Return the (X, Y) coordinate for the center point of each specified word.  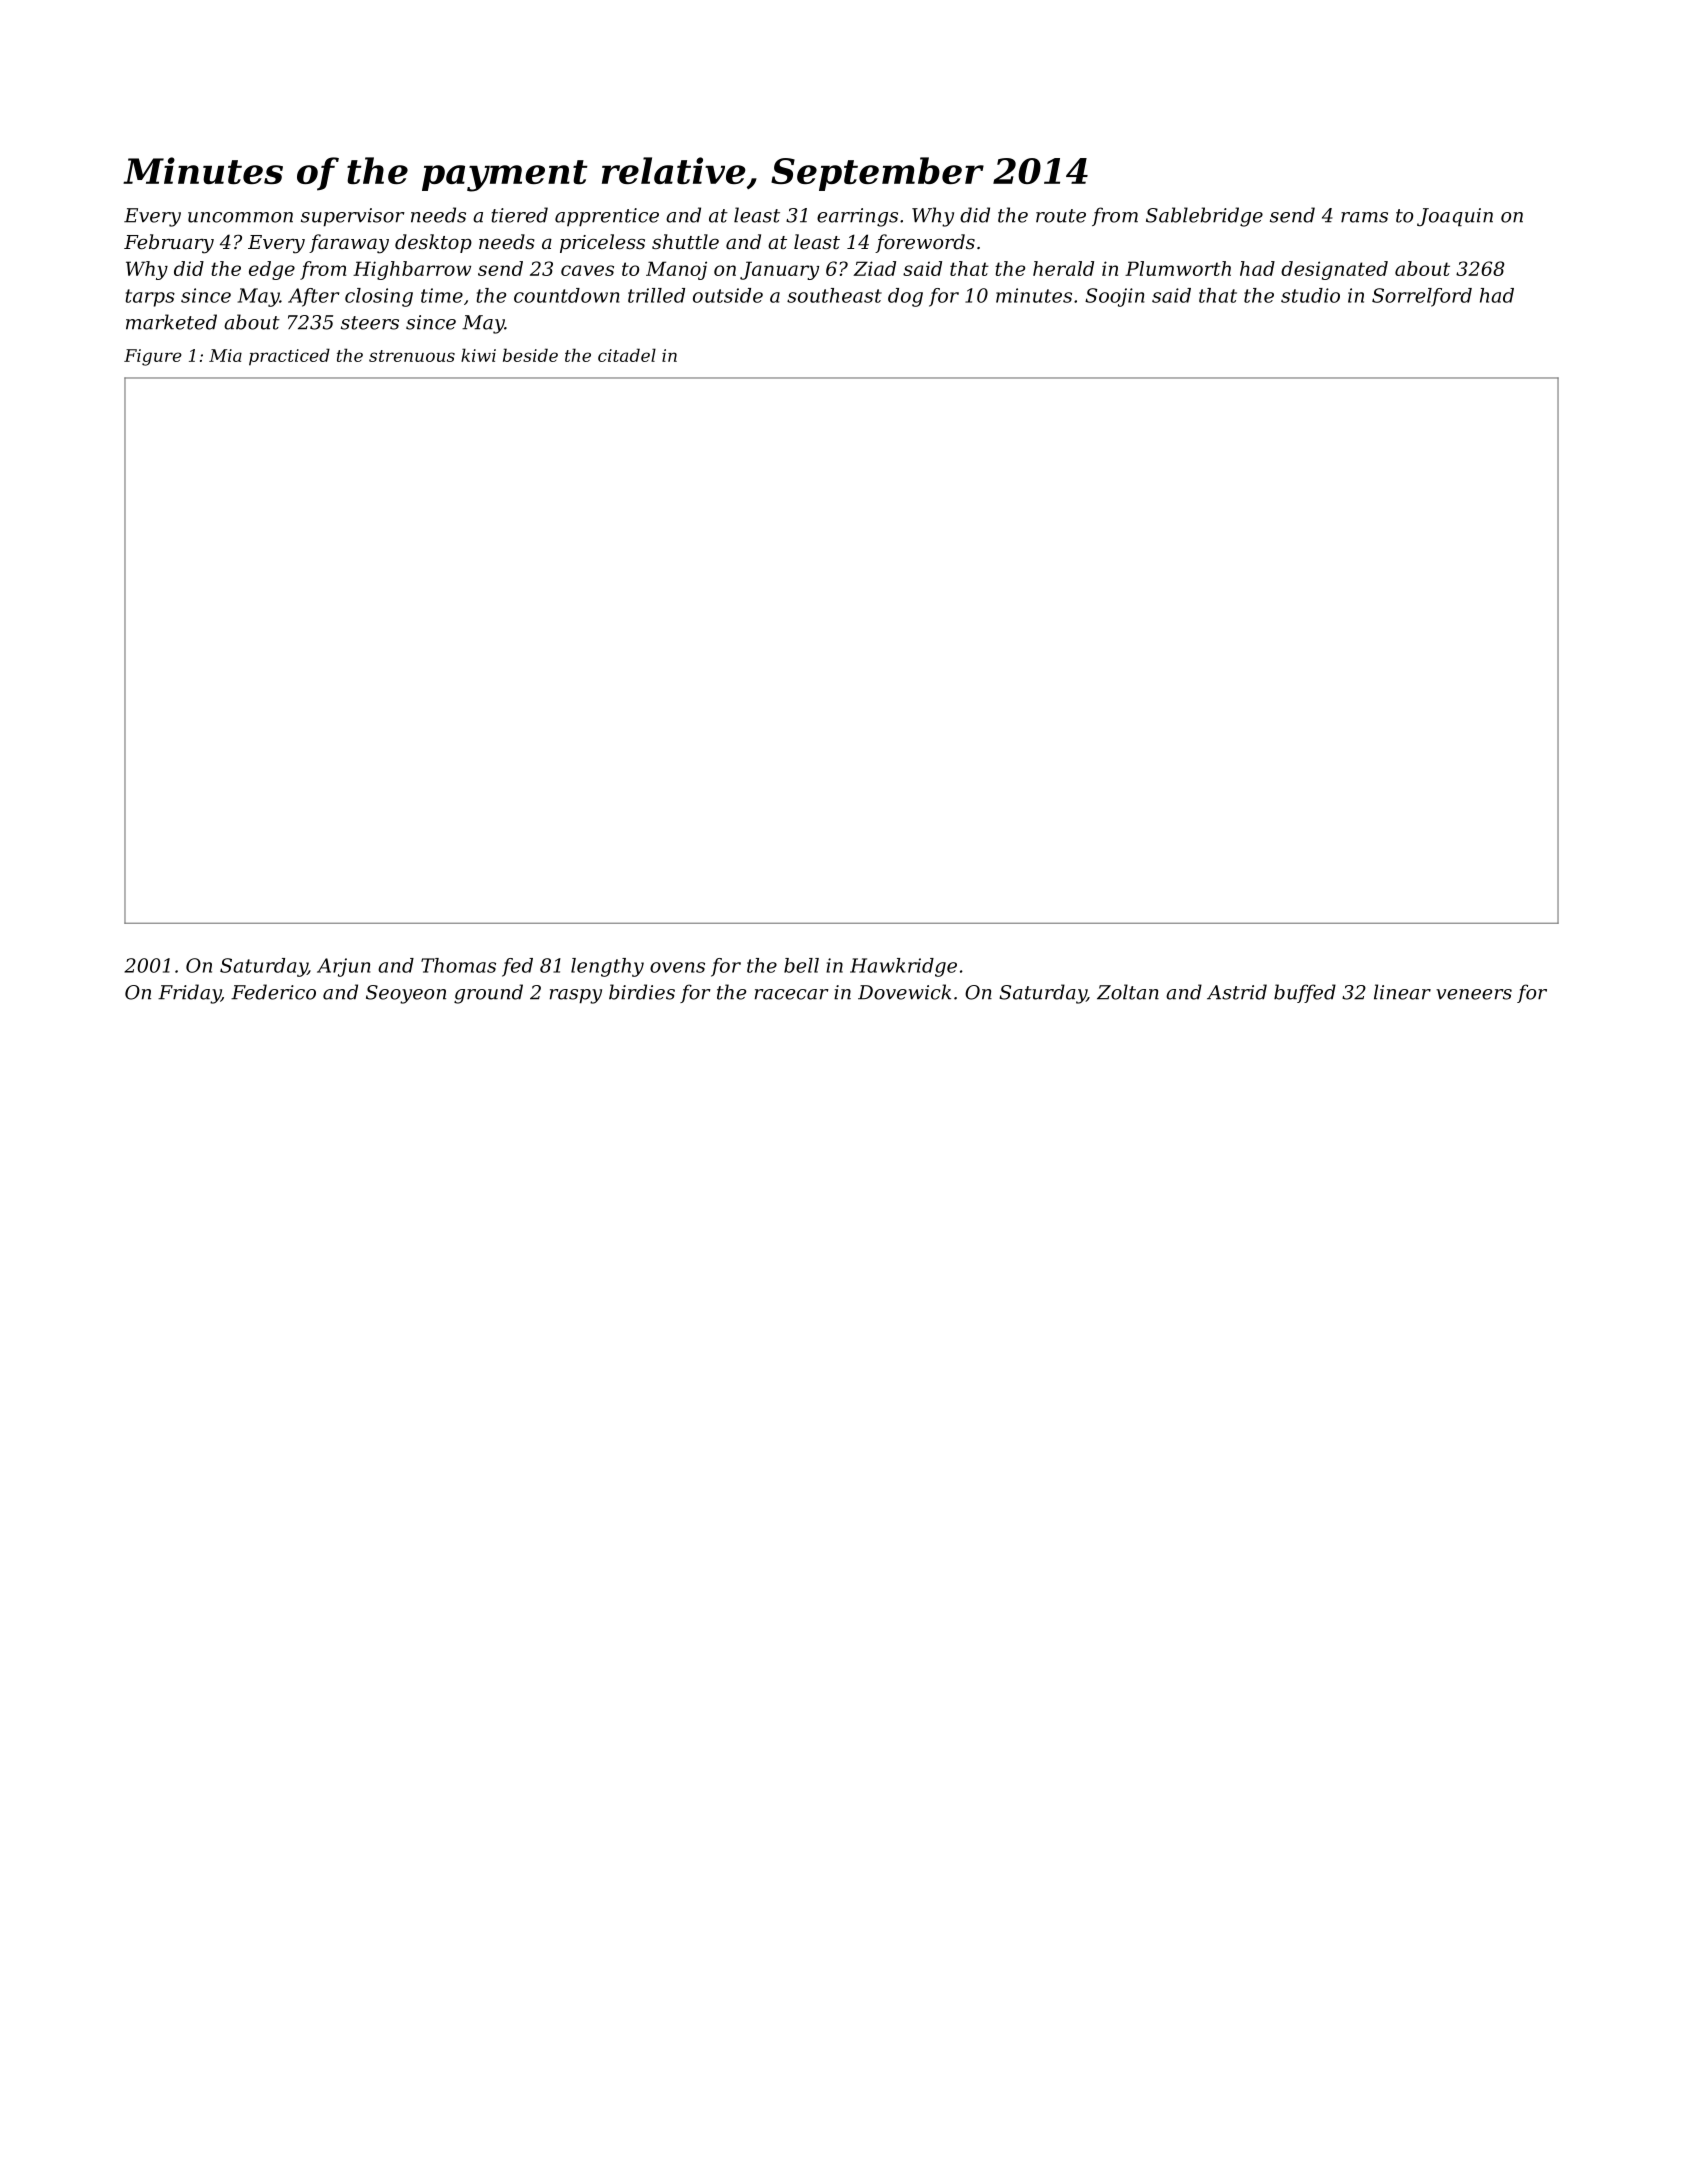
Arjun (343, 967)
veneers (1474, 994)
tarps (150, 298)
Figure (153, 357)
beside (530, 355)
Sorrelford (1422, 297)
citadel (627, 355)
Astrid (1237, 992)
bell (801, 965)
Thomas (458, 965)
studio (1310, 295)
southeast (834, 295)
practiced (289, 357)
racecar (792, 994)
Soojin (1114, 297)
